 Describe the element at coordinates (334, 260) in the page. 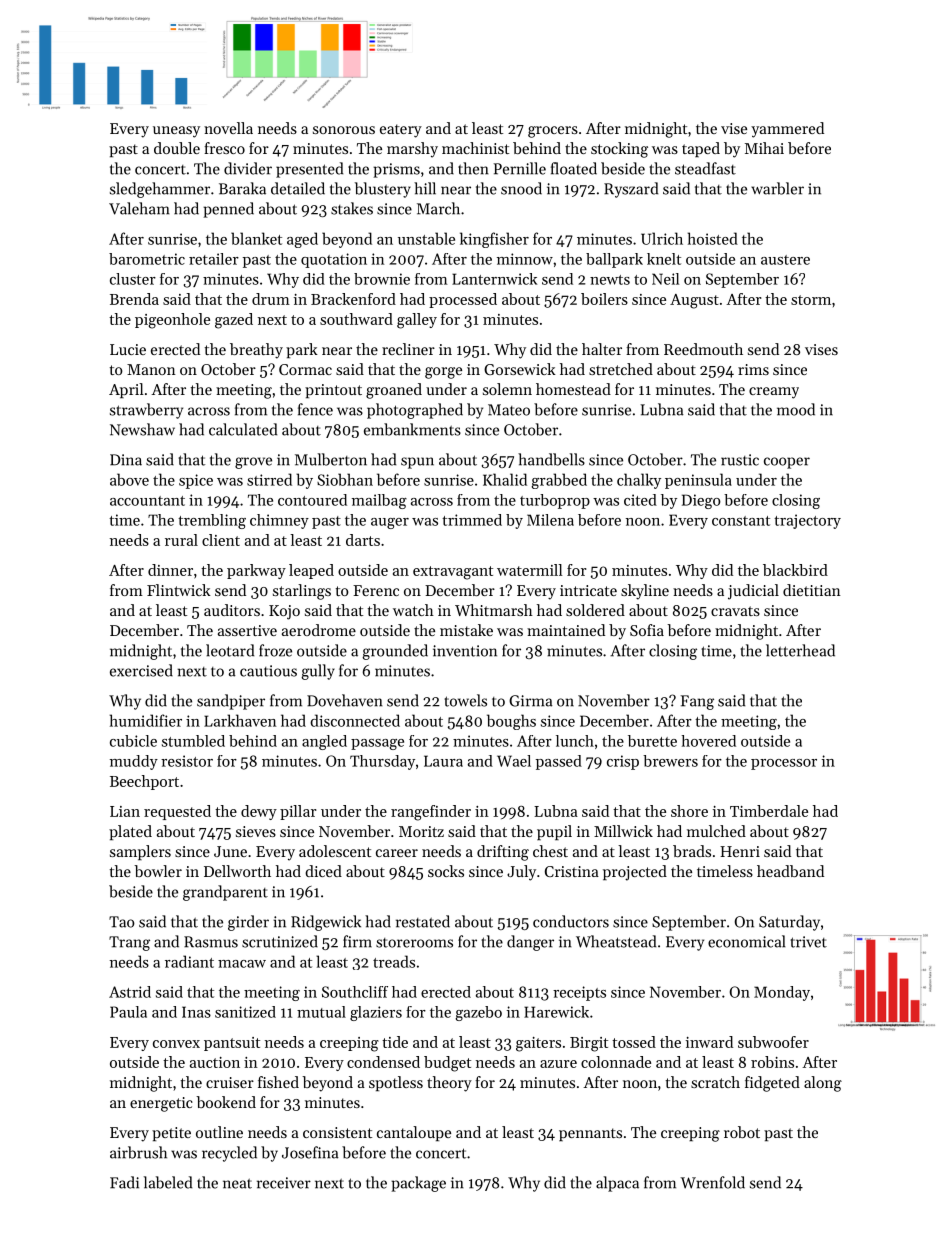

I see `quotation` at that location.
